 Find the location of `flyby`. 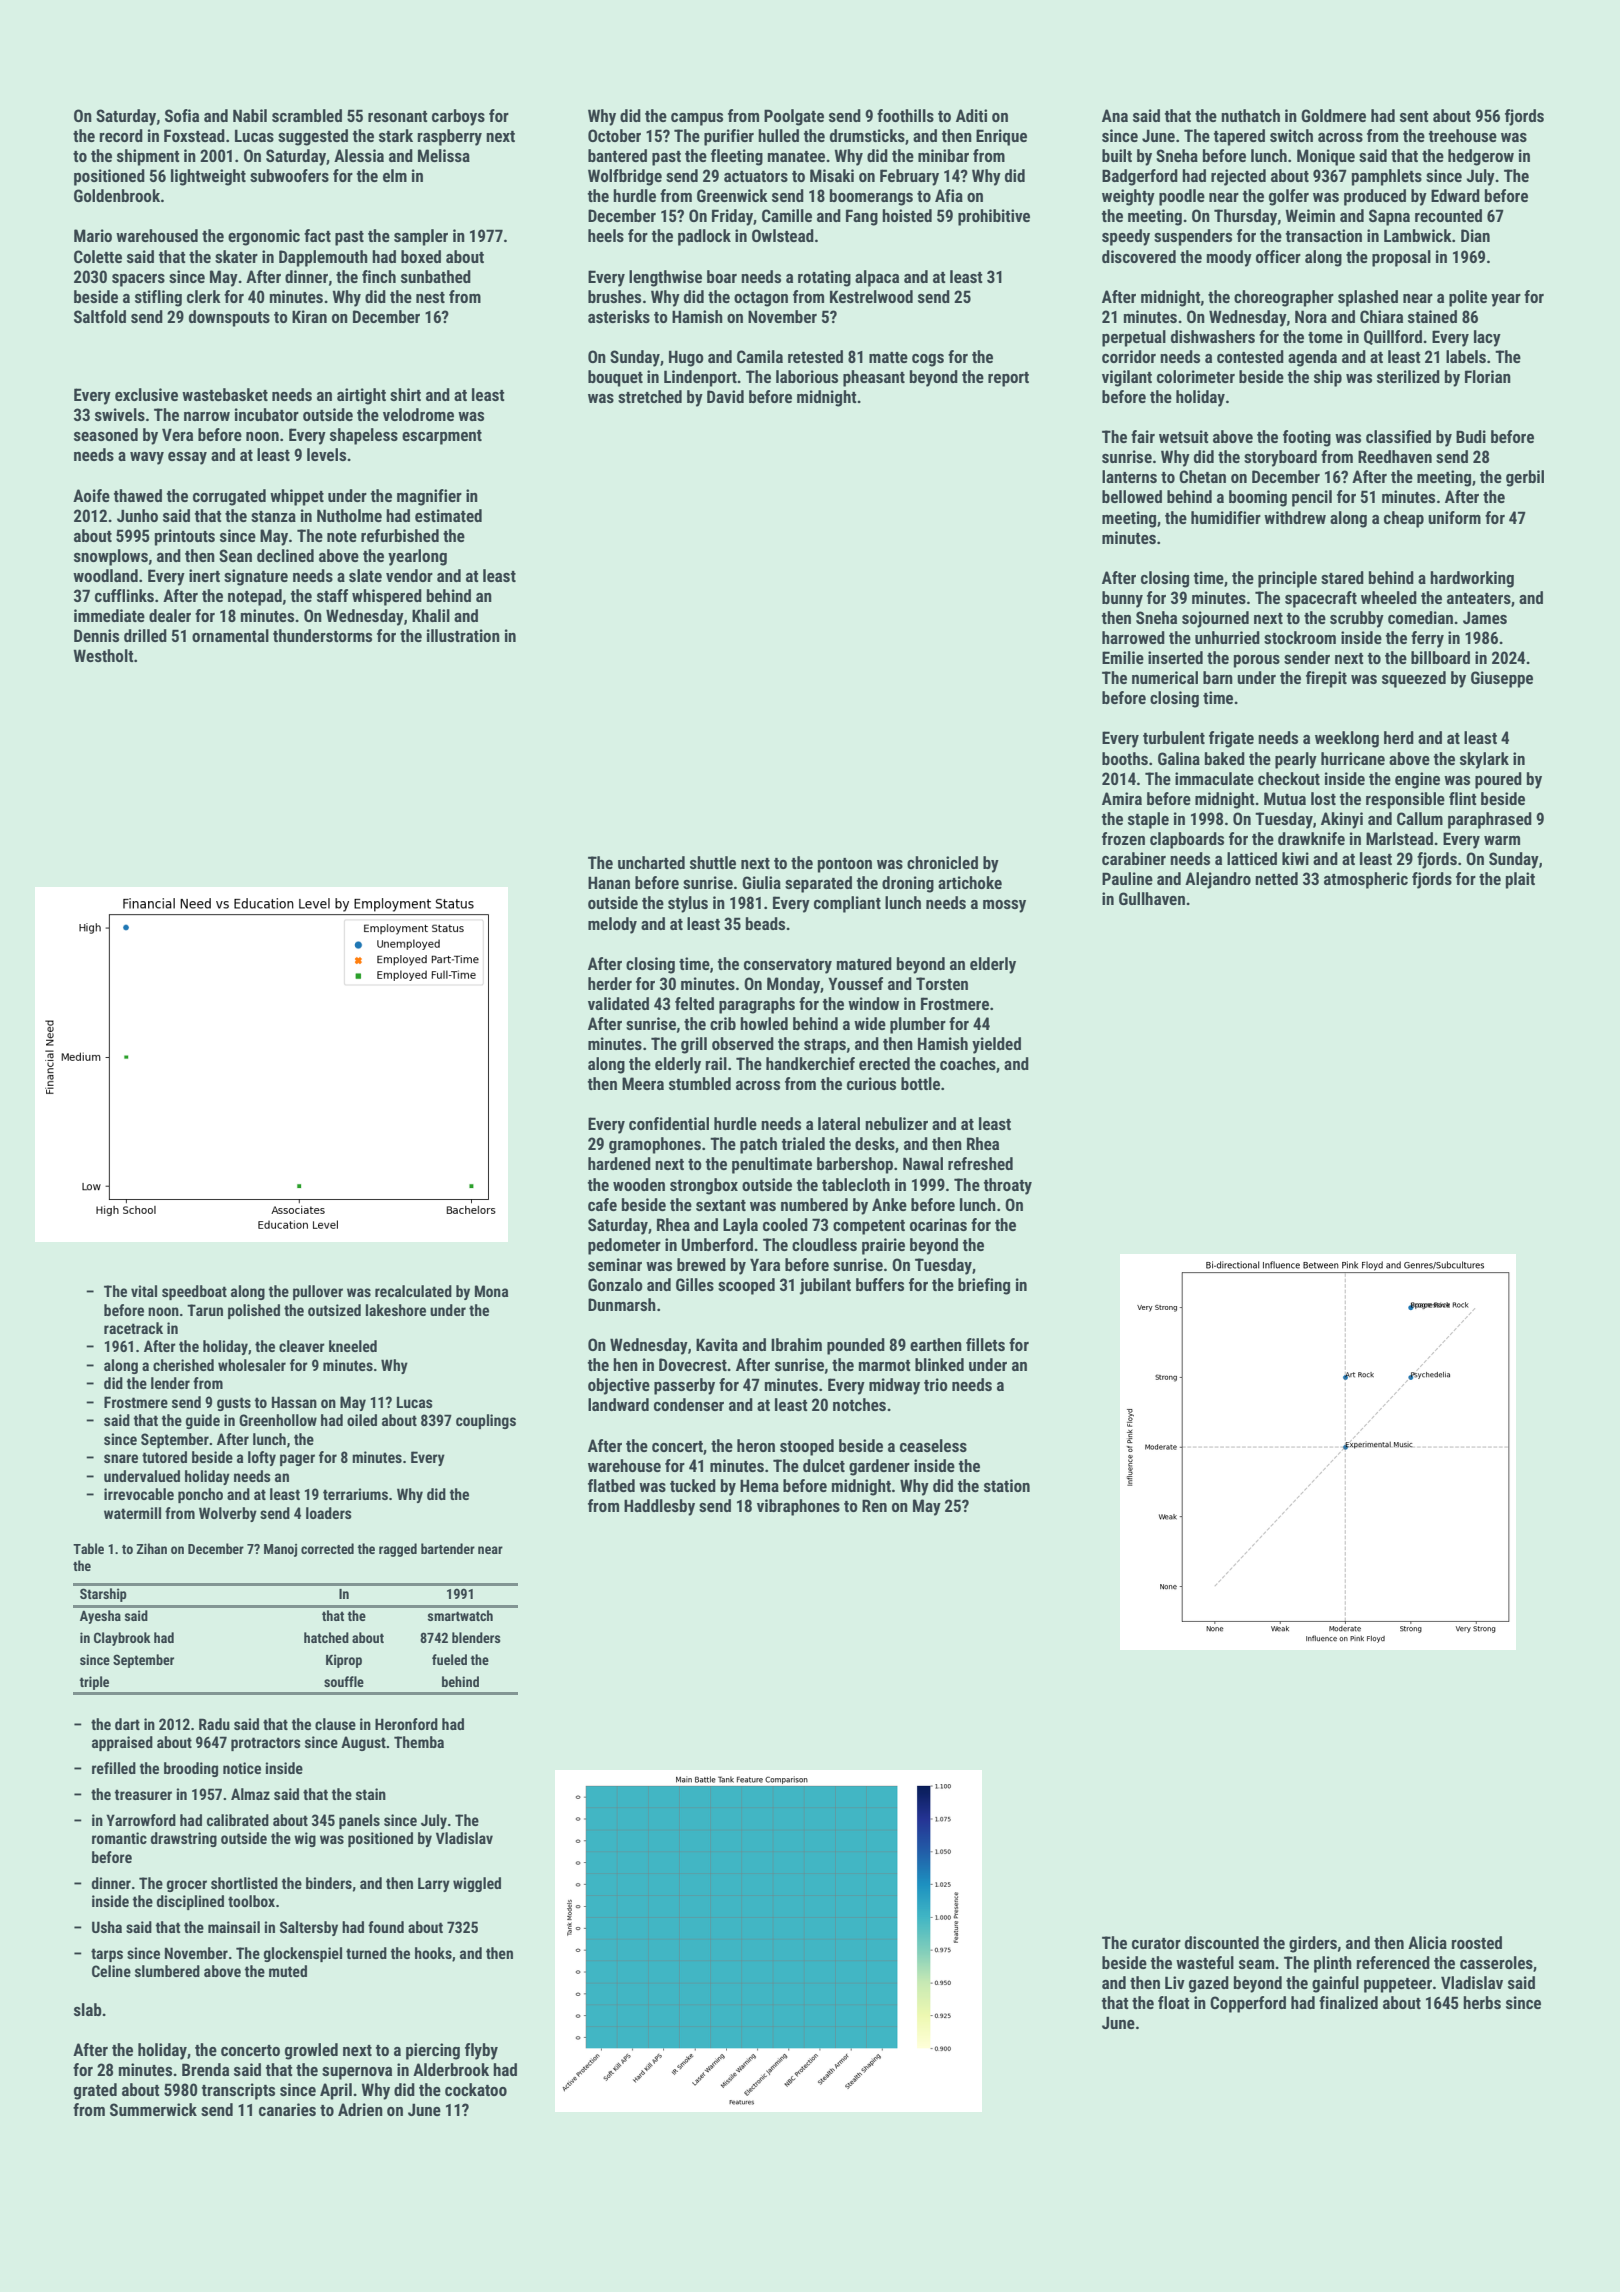

flyby is located at coordinates (481, 2051).
